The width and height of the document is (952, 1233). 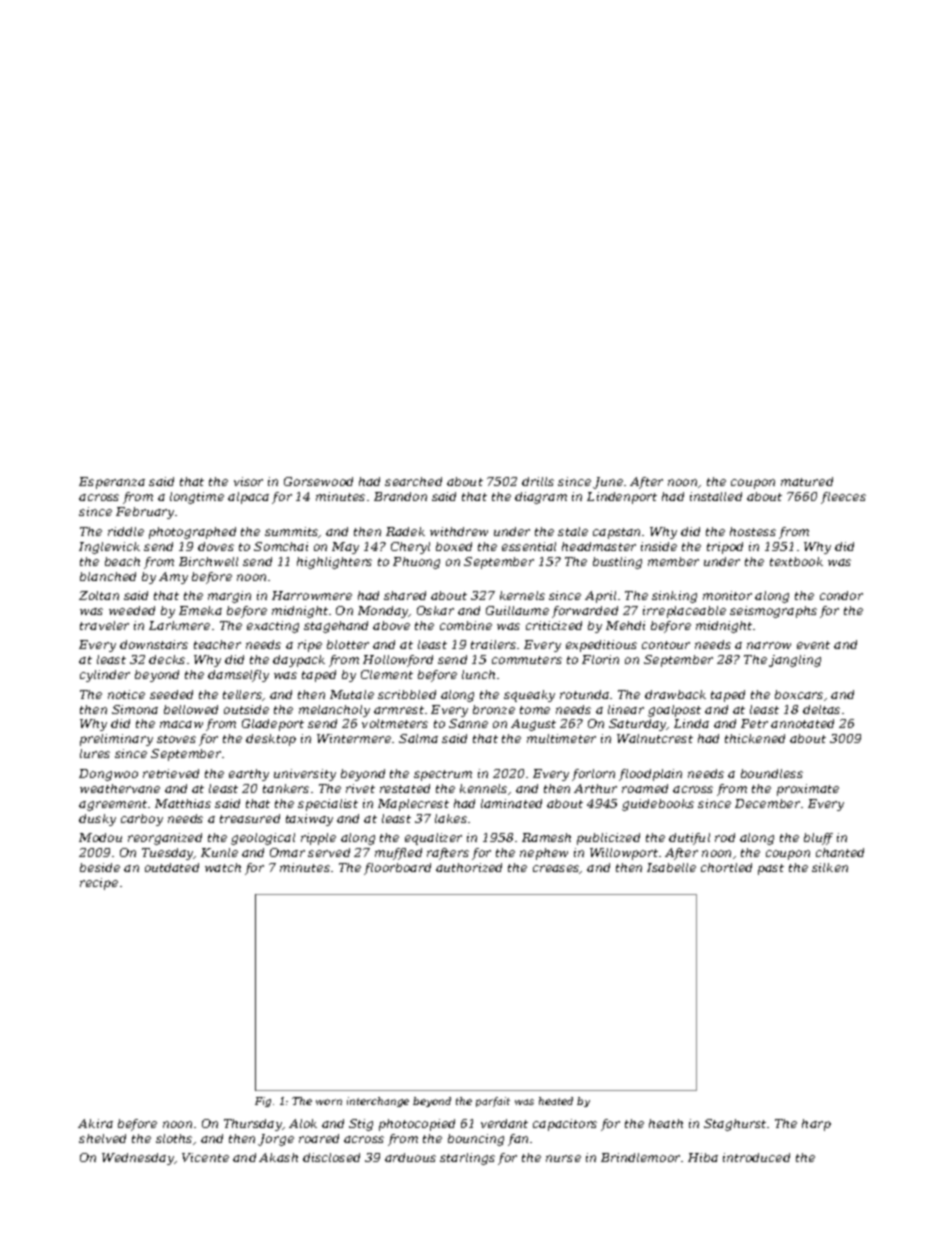 What do you see at coordinates (278, 1157) in the document?
I see `Akash` at bounding box center [278, 1157].
